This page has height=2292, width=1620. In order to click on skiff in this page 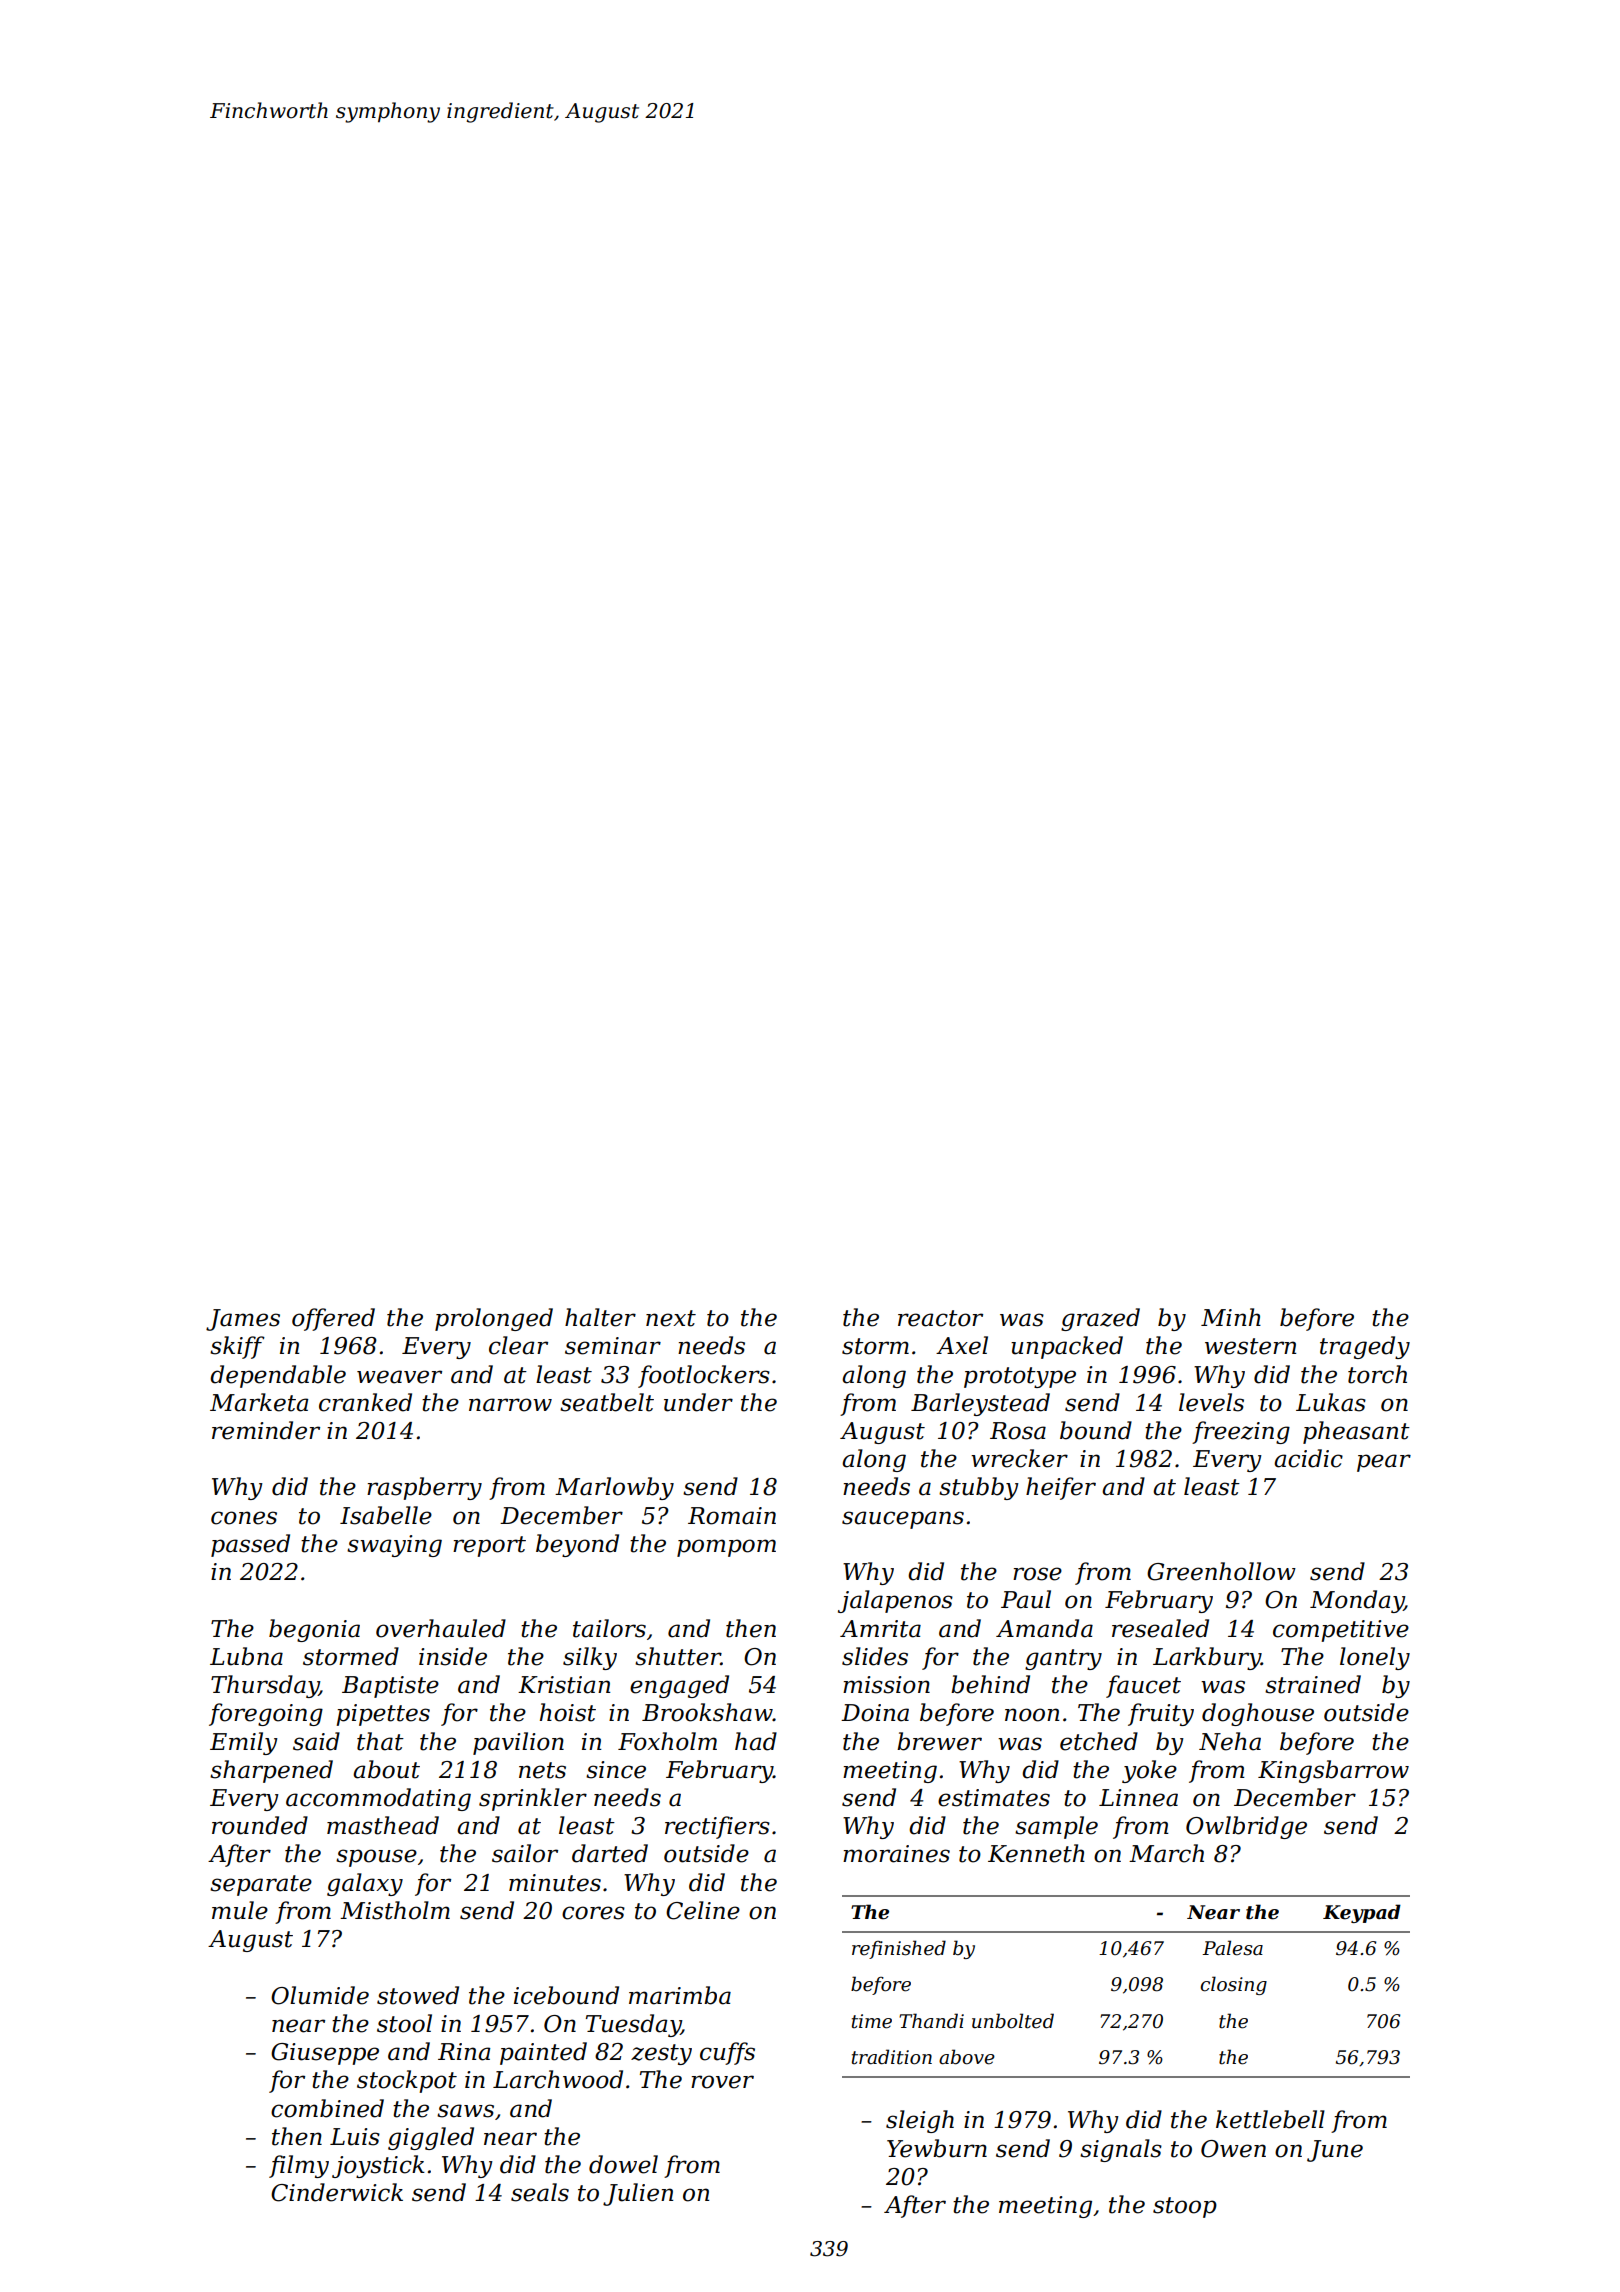, I will do `click(237, 1347)`.
